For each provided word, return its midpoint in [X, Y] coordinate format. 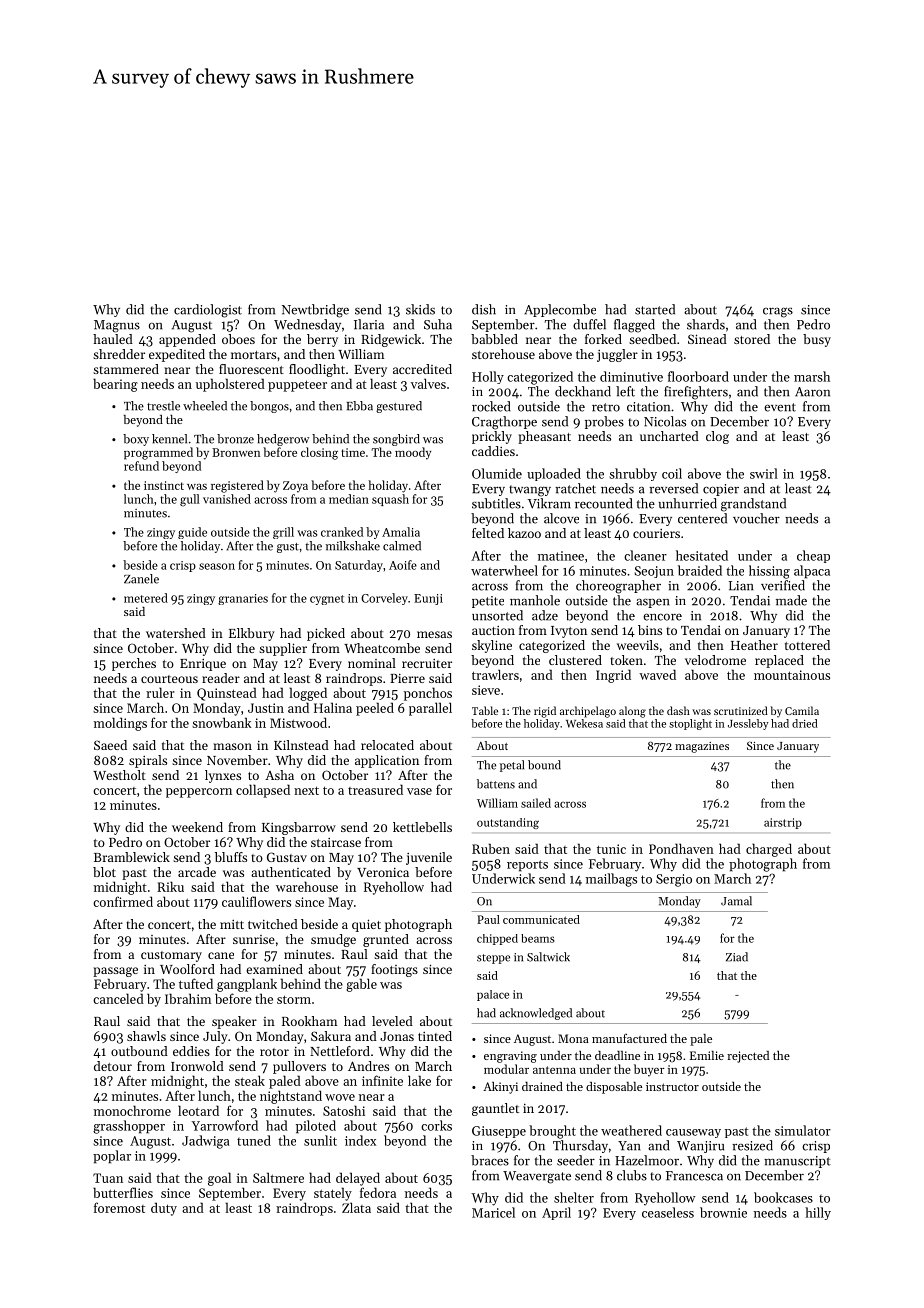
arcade [197, 872]
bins [650, 630]
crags [778, 312]
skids [420, 309]
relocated [387, 745]
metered [146, 598]
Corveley [384, 599]
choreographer [618, 587]
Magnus [117, 326]
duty [164, 1209]
